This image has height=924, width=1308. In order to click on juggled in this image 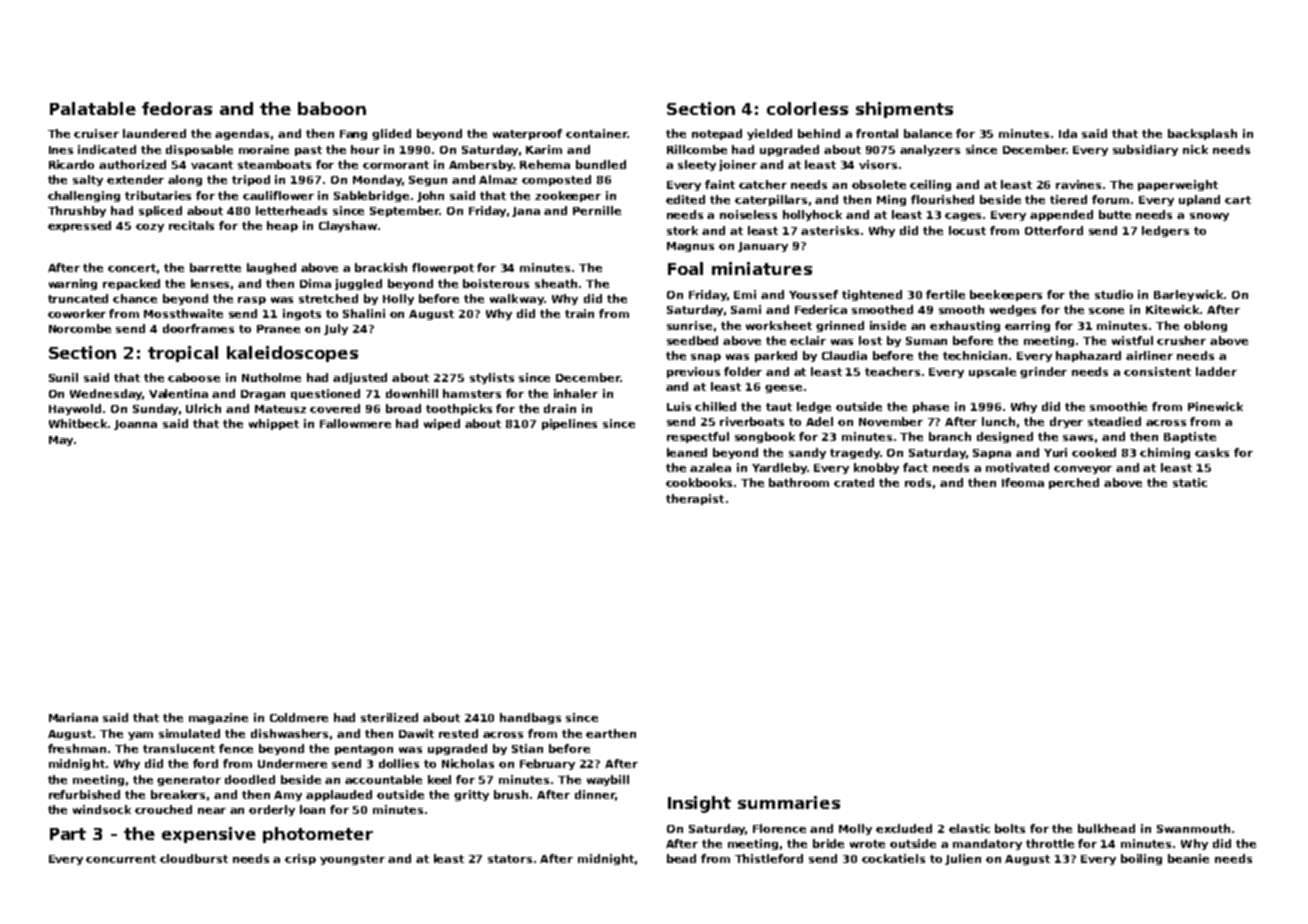, I will do `click(358, 284)`.
